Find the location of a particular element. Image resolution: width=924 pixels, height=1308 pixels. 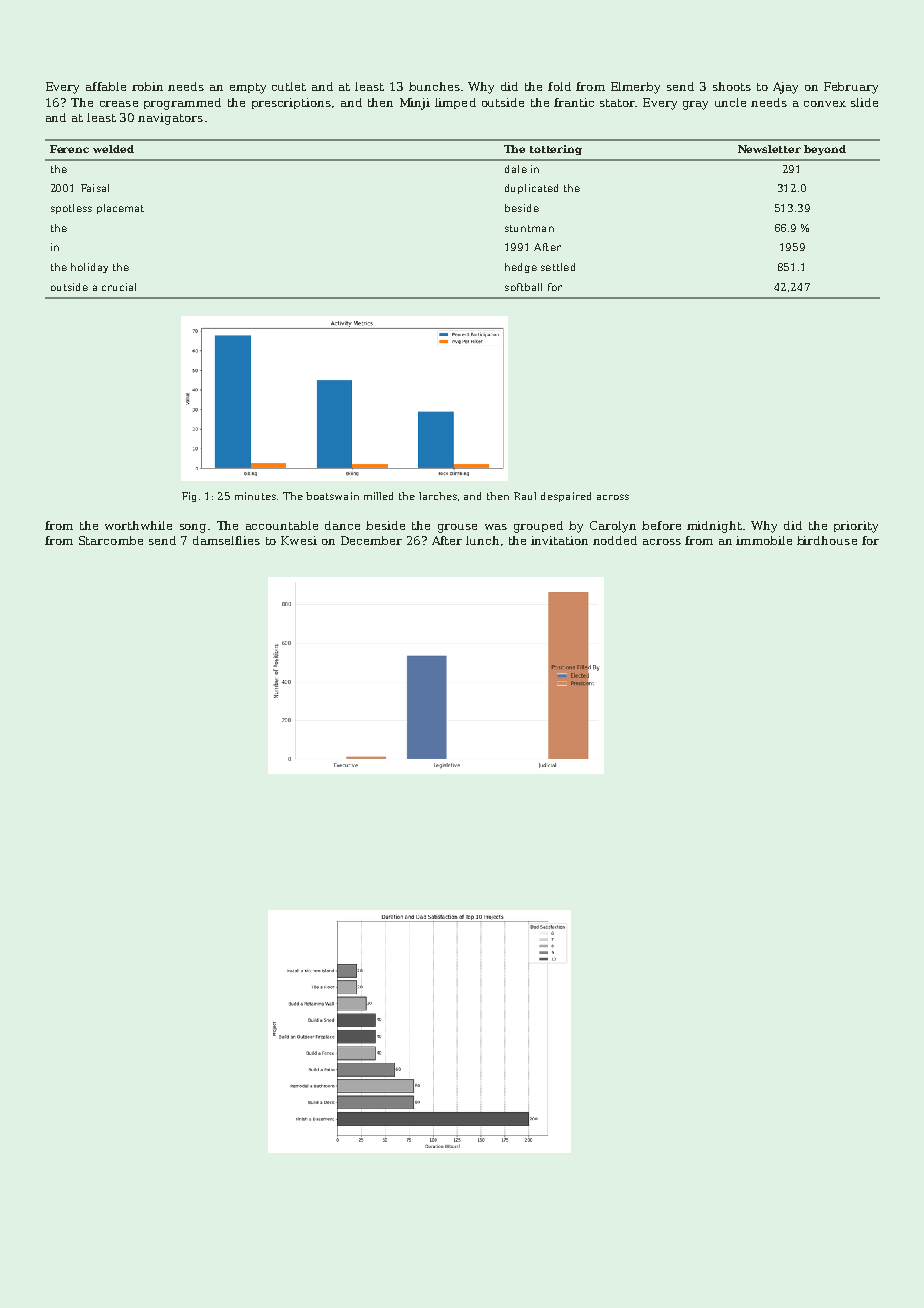

spotless is located at coordinates (71, 209).
